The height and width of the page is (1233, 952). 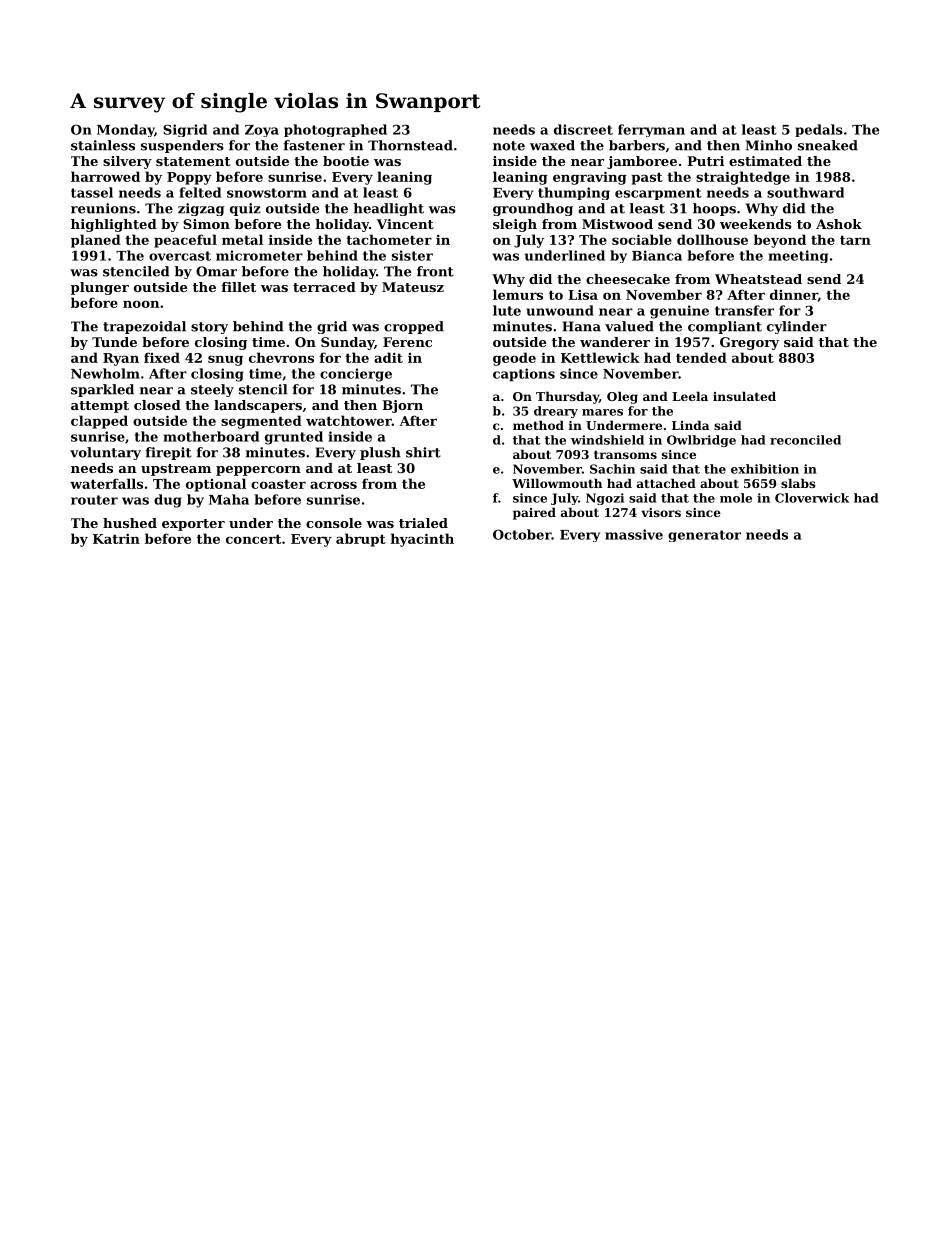 What do you see at coordinates (99, 422) in the page?
I see `clapped` at bounding box center [99, 422].
